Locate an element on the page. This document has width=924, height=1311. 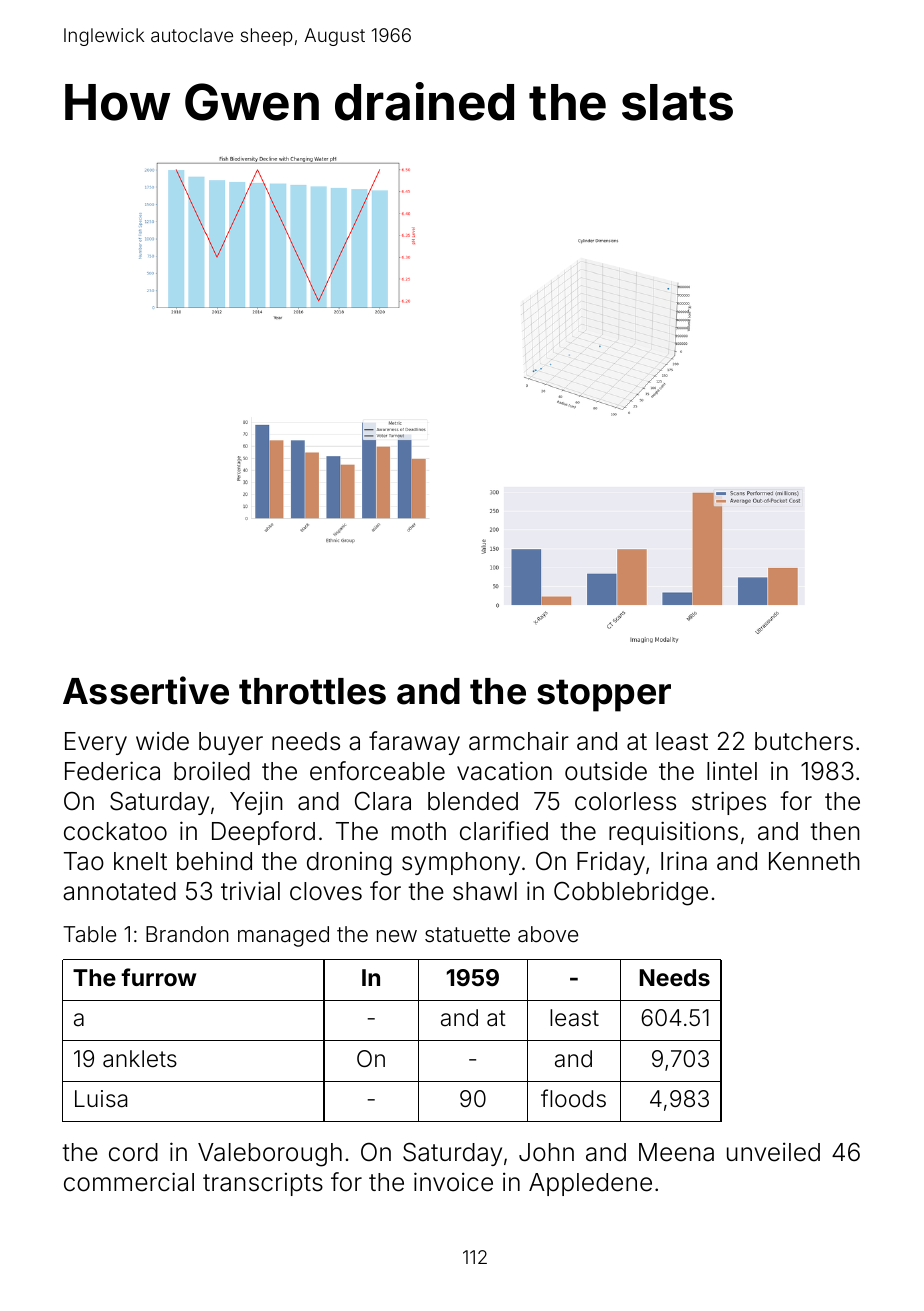
Valeborough is located at coordinates (270, 1155).
